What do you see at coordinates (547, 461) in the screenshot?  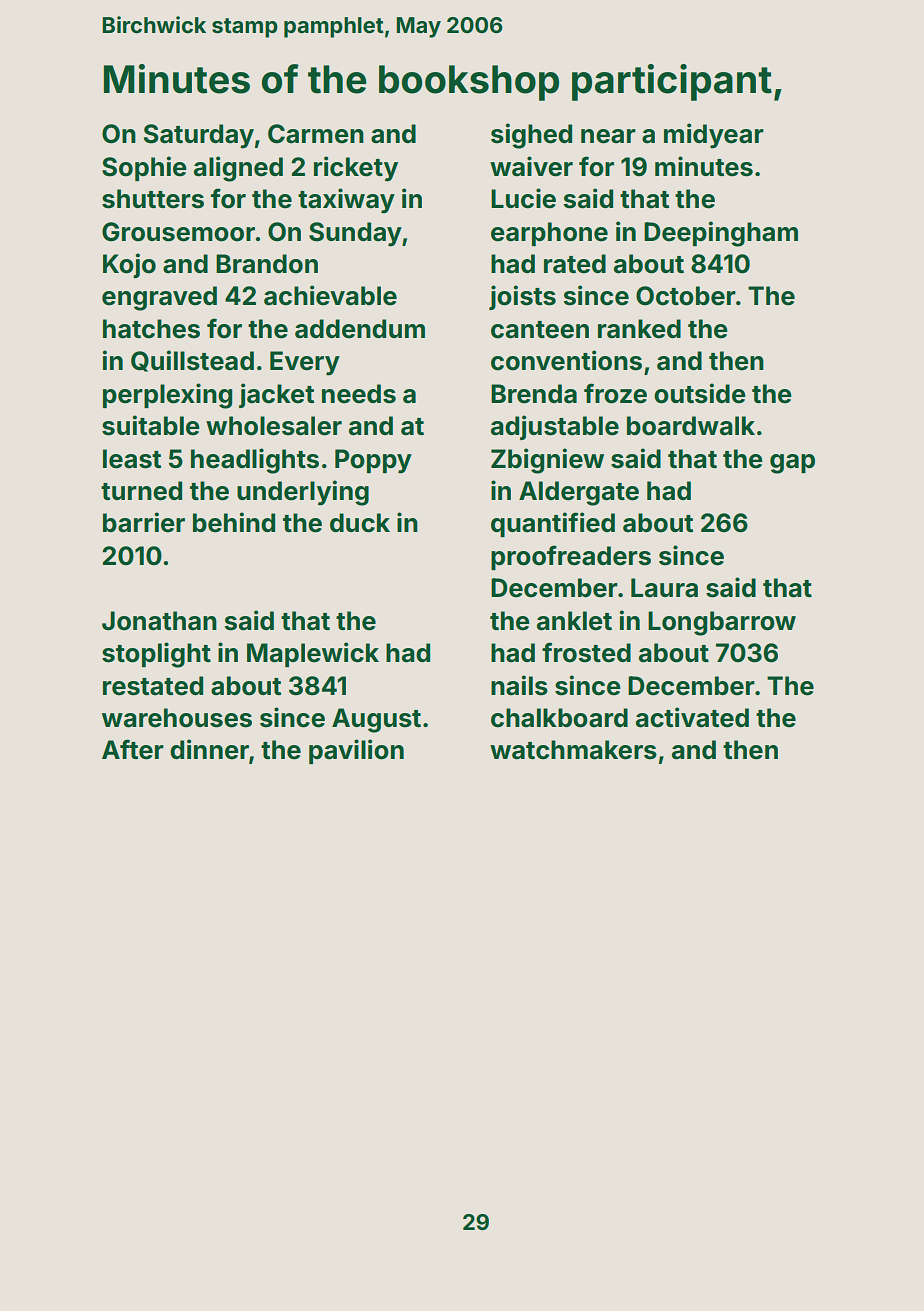 I see `Zbigniew` at bounding box center [547, 461].
